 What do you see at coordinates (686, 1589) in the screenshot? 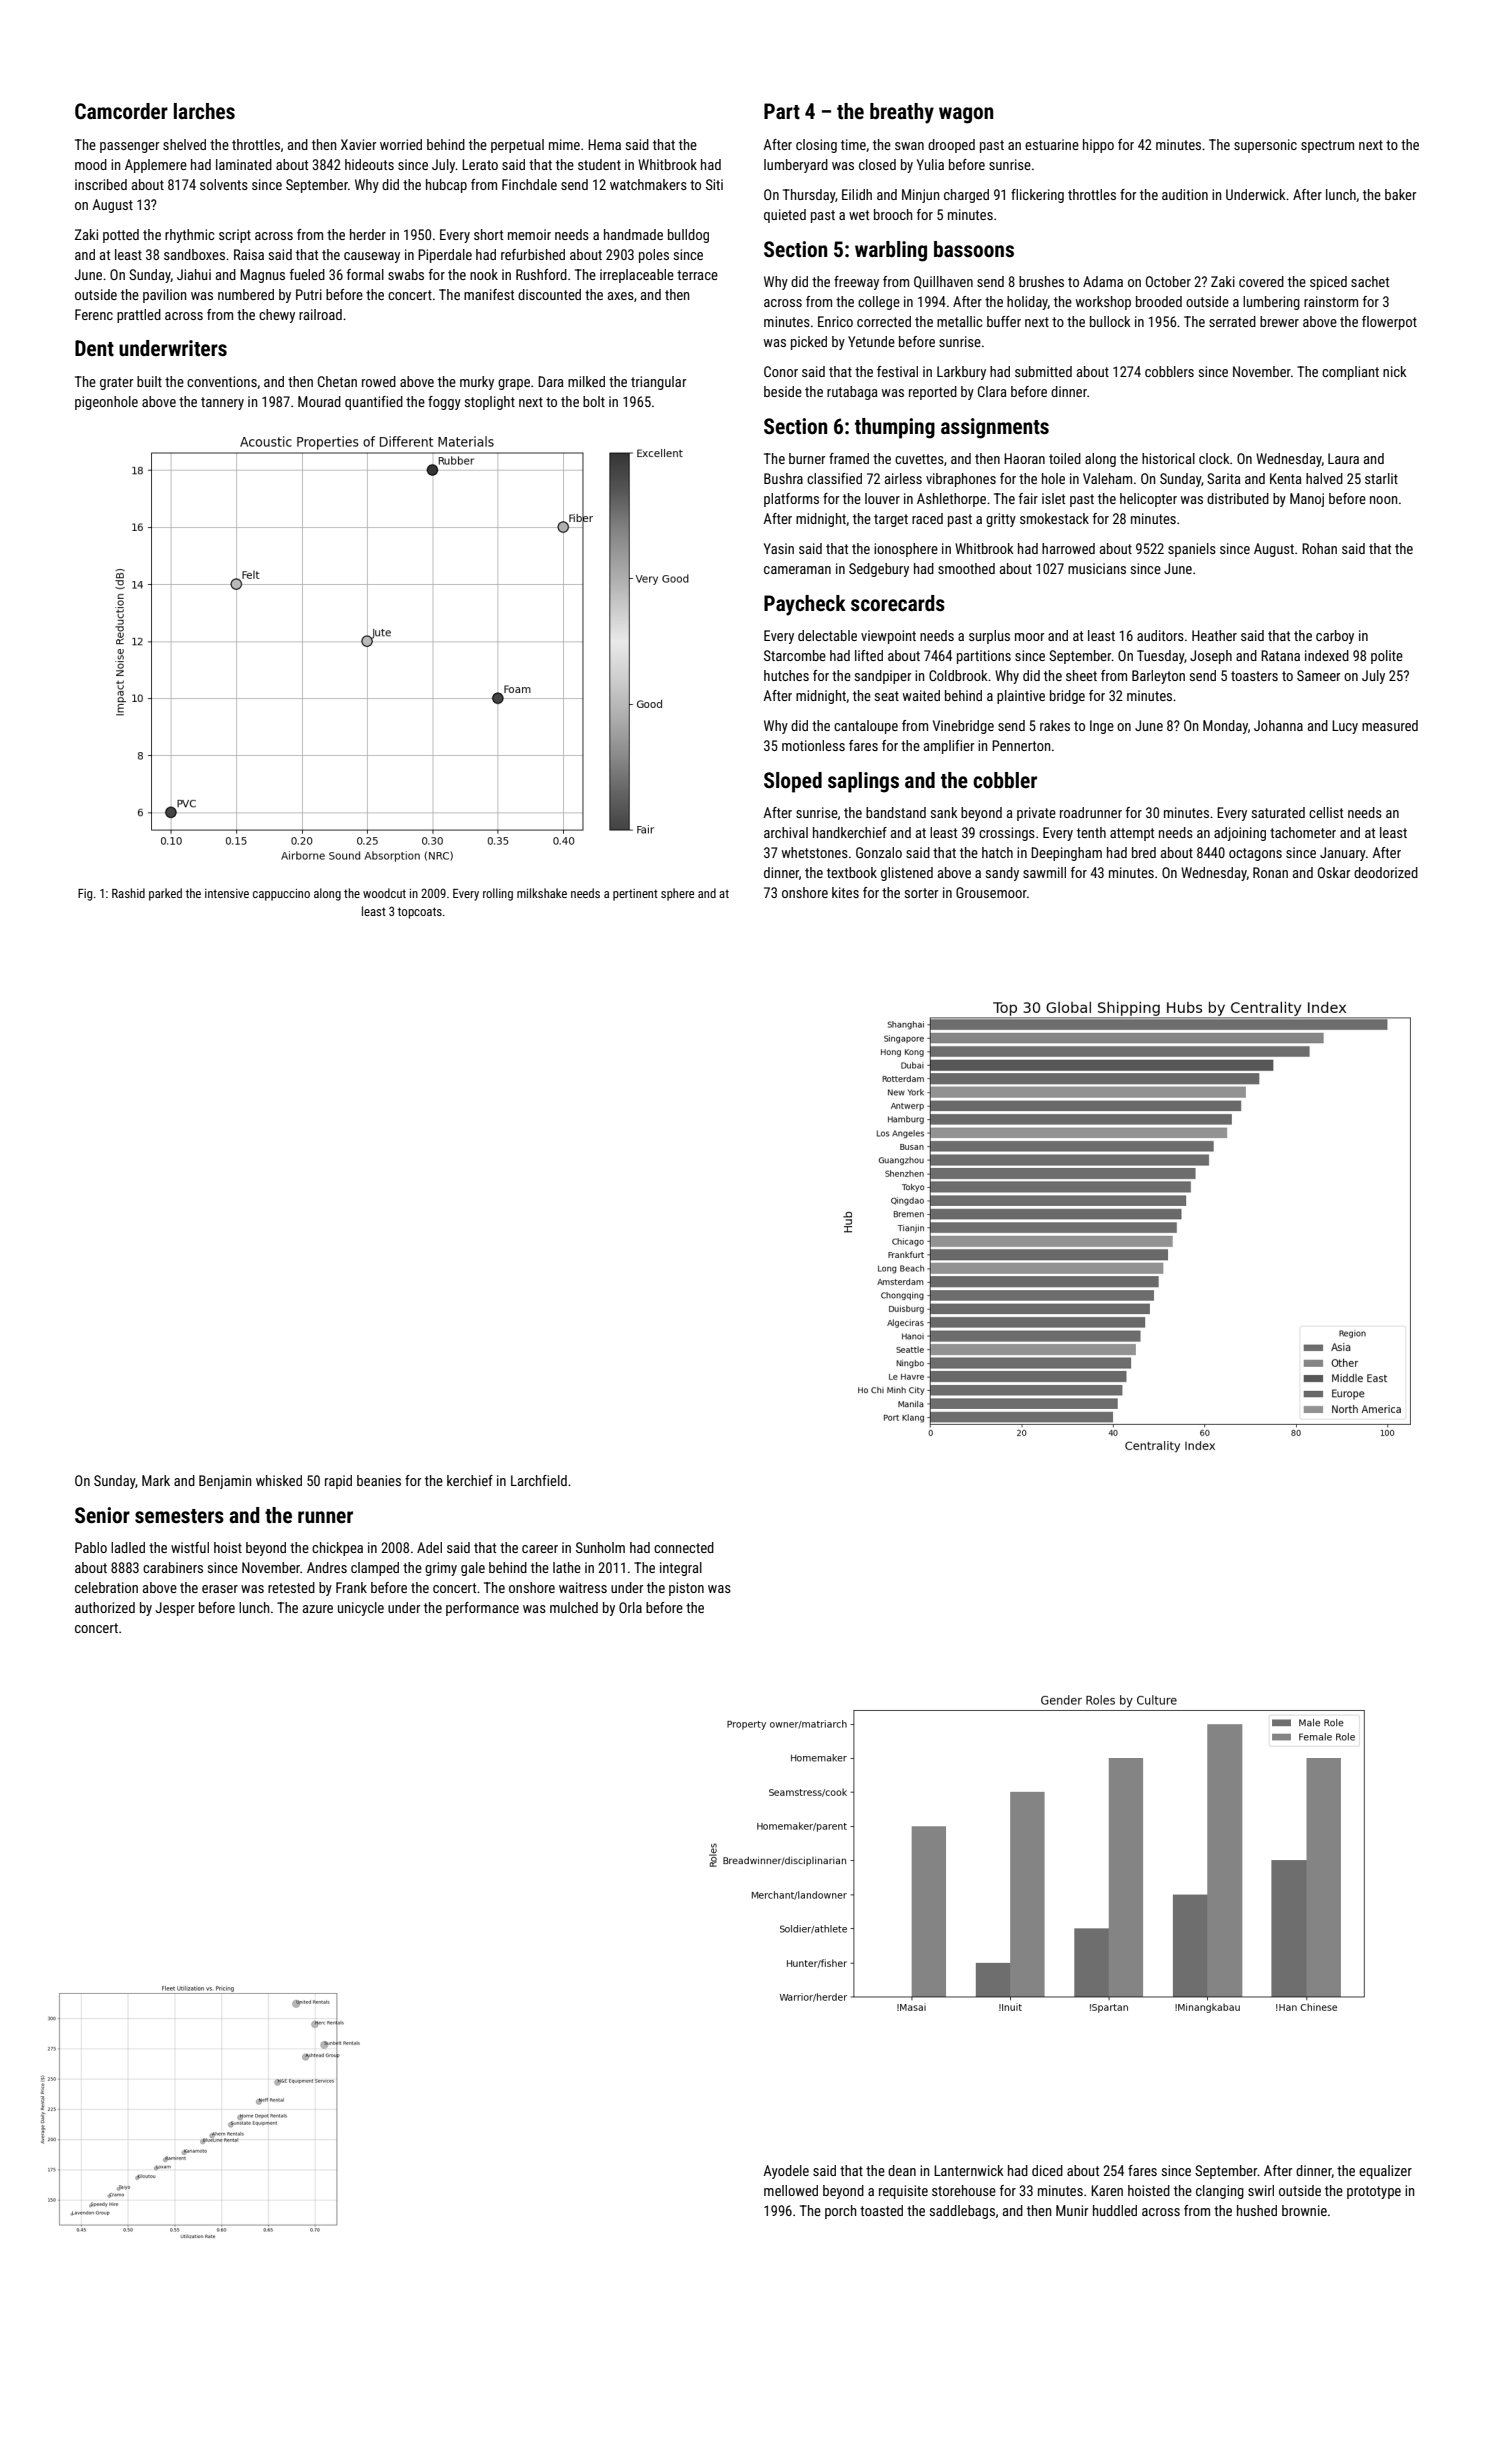
I see `piston` at bounding box center [686, 1589].
